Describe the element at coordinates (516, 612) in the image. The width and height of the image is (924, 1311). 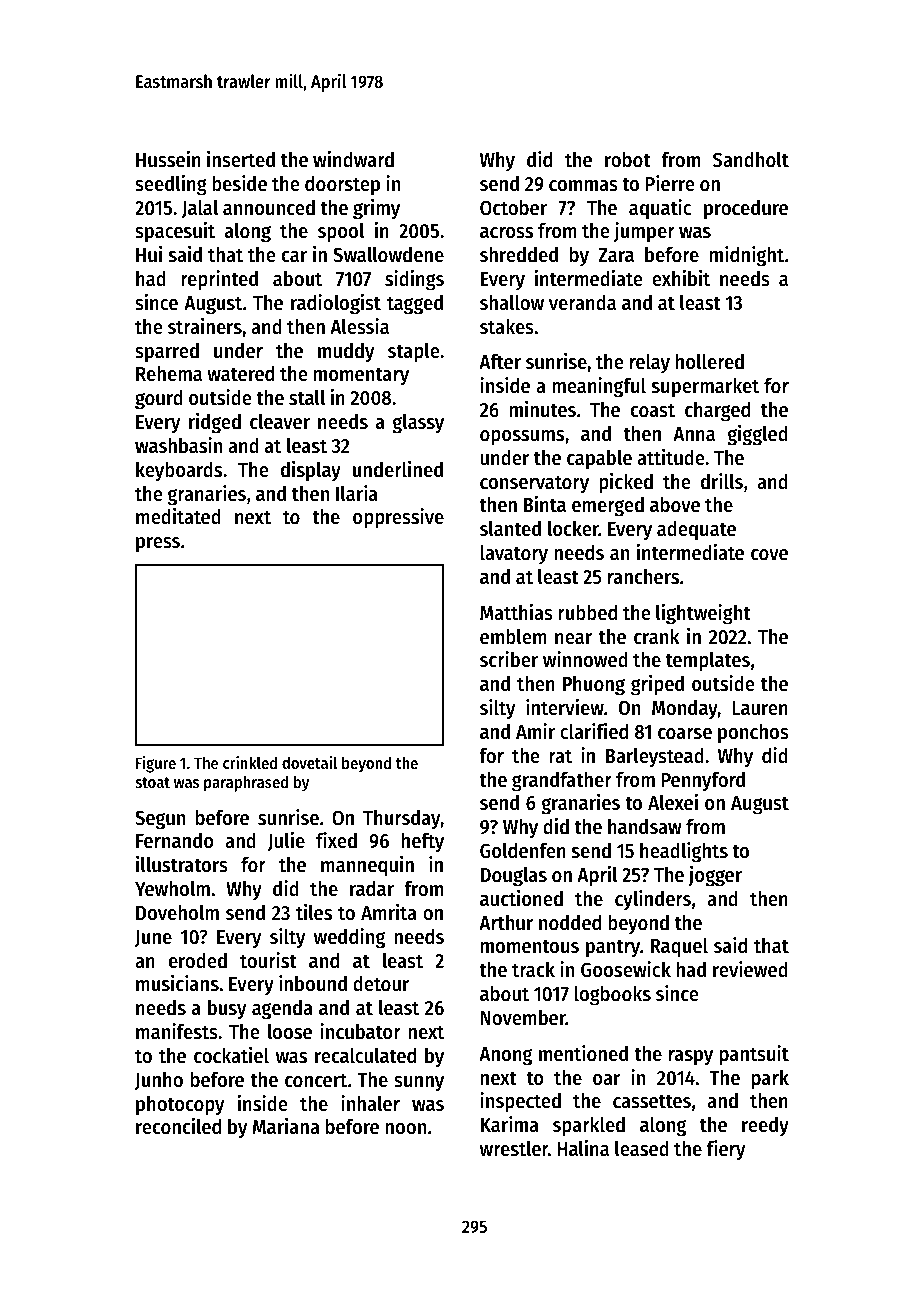
I see `Matthias` at that location.
